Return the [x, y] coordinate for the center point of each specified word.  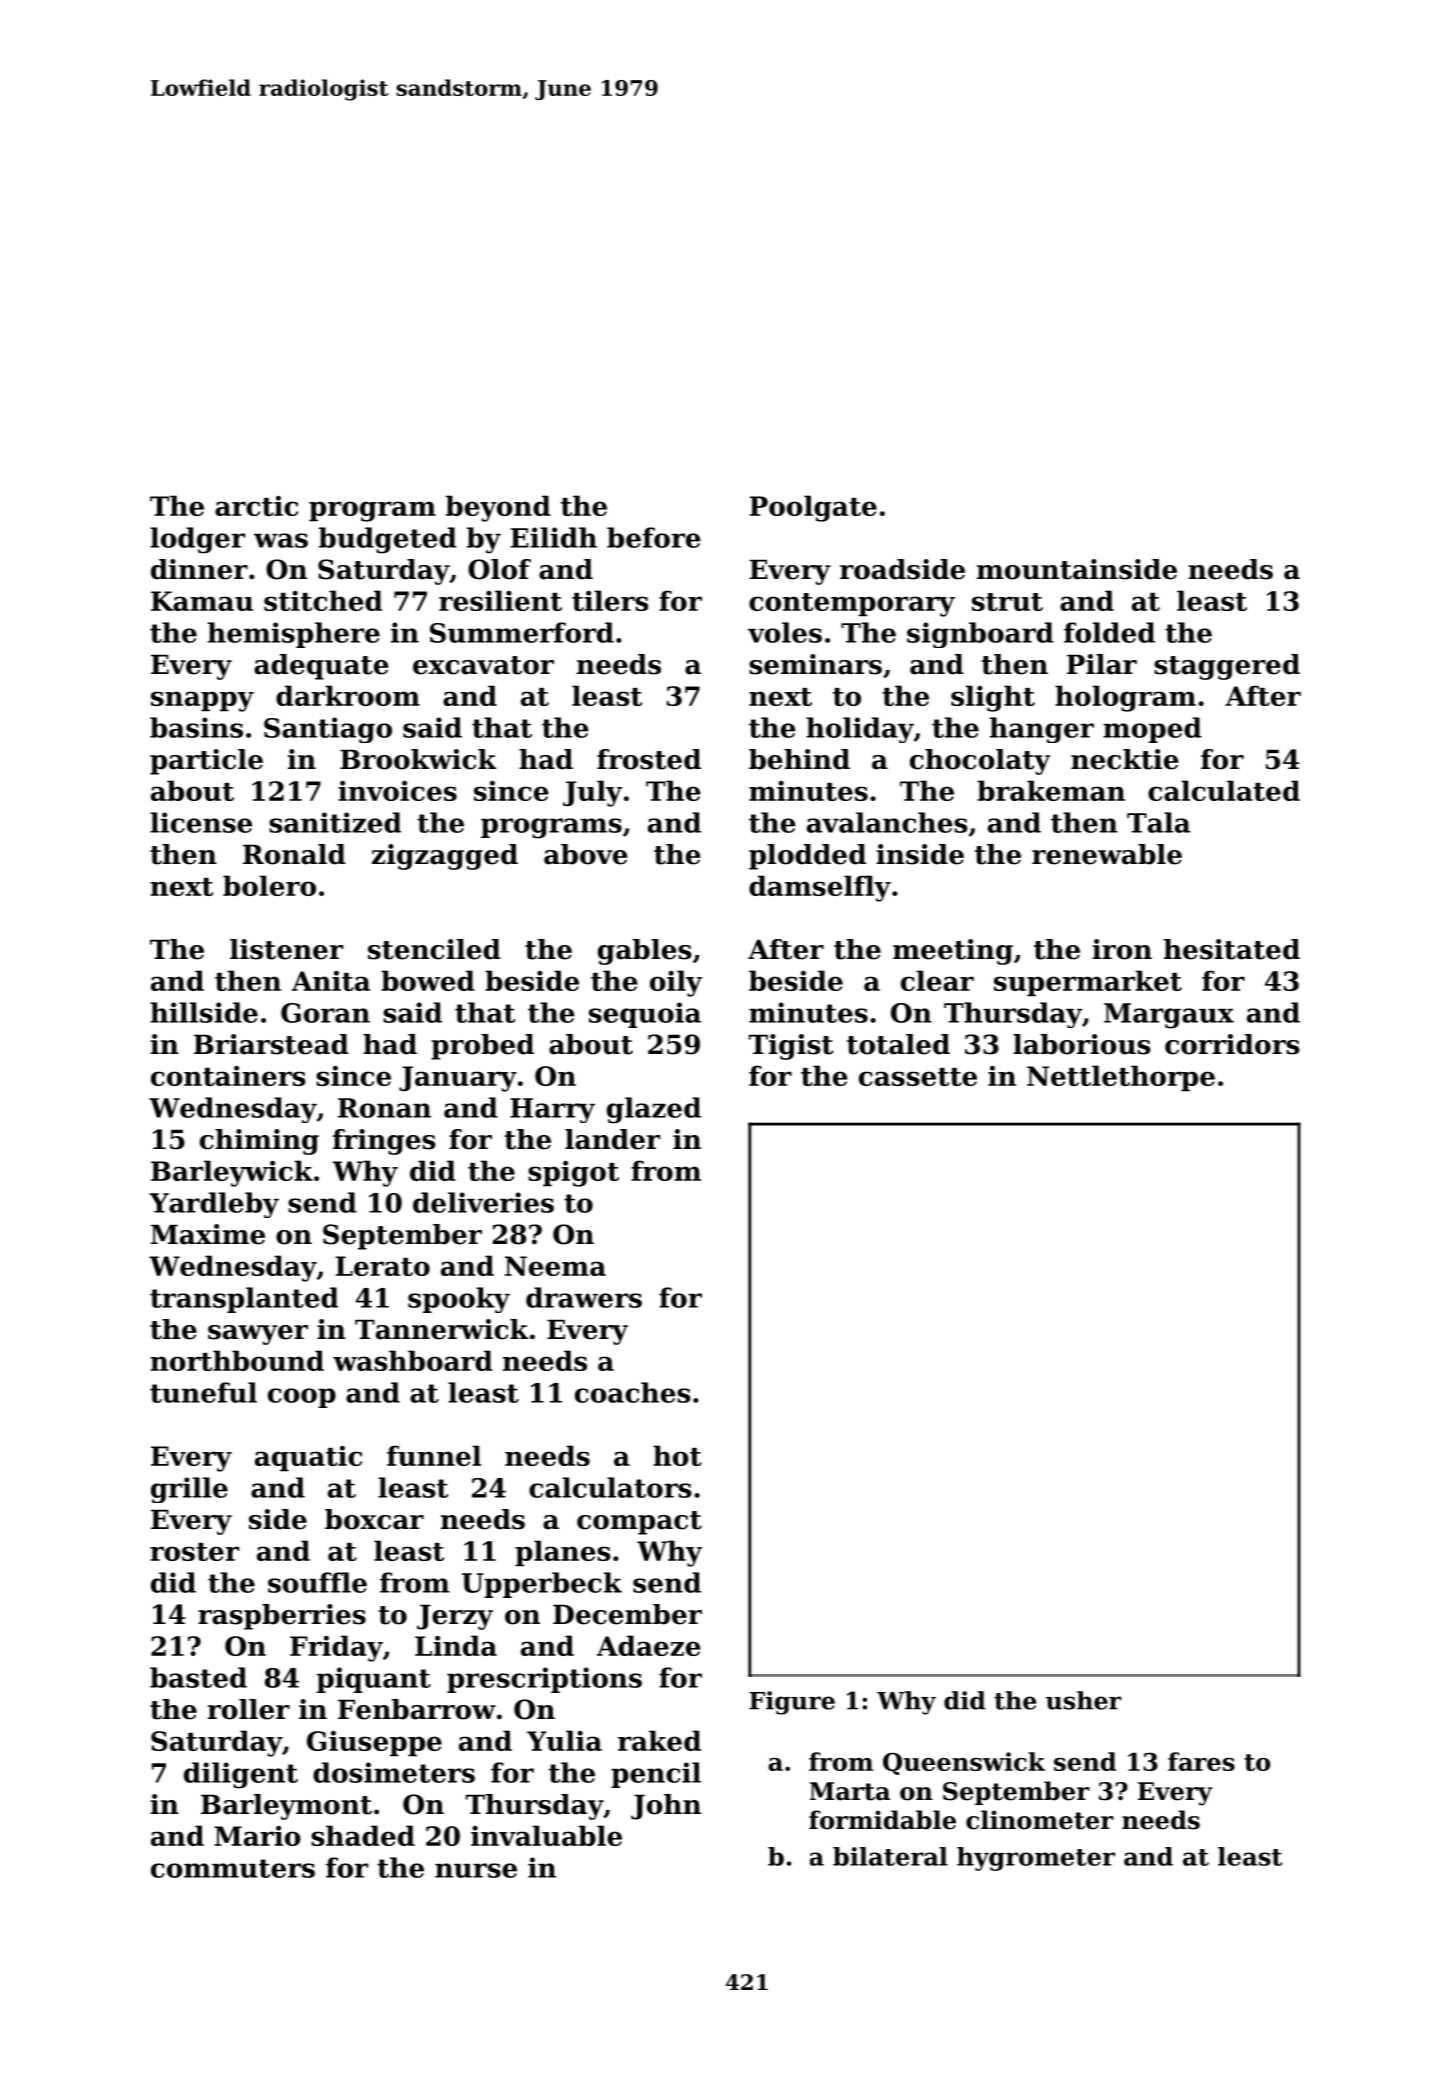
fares [1201, 1761]
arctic [256, 506]
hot [677, 1455]
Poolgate [813, 508]
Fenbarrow [417, 1709]
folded [1109, 632]
